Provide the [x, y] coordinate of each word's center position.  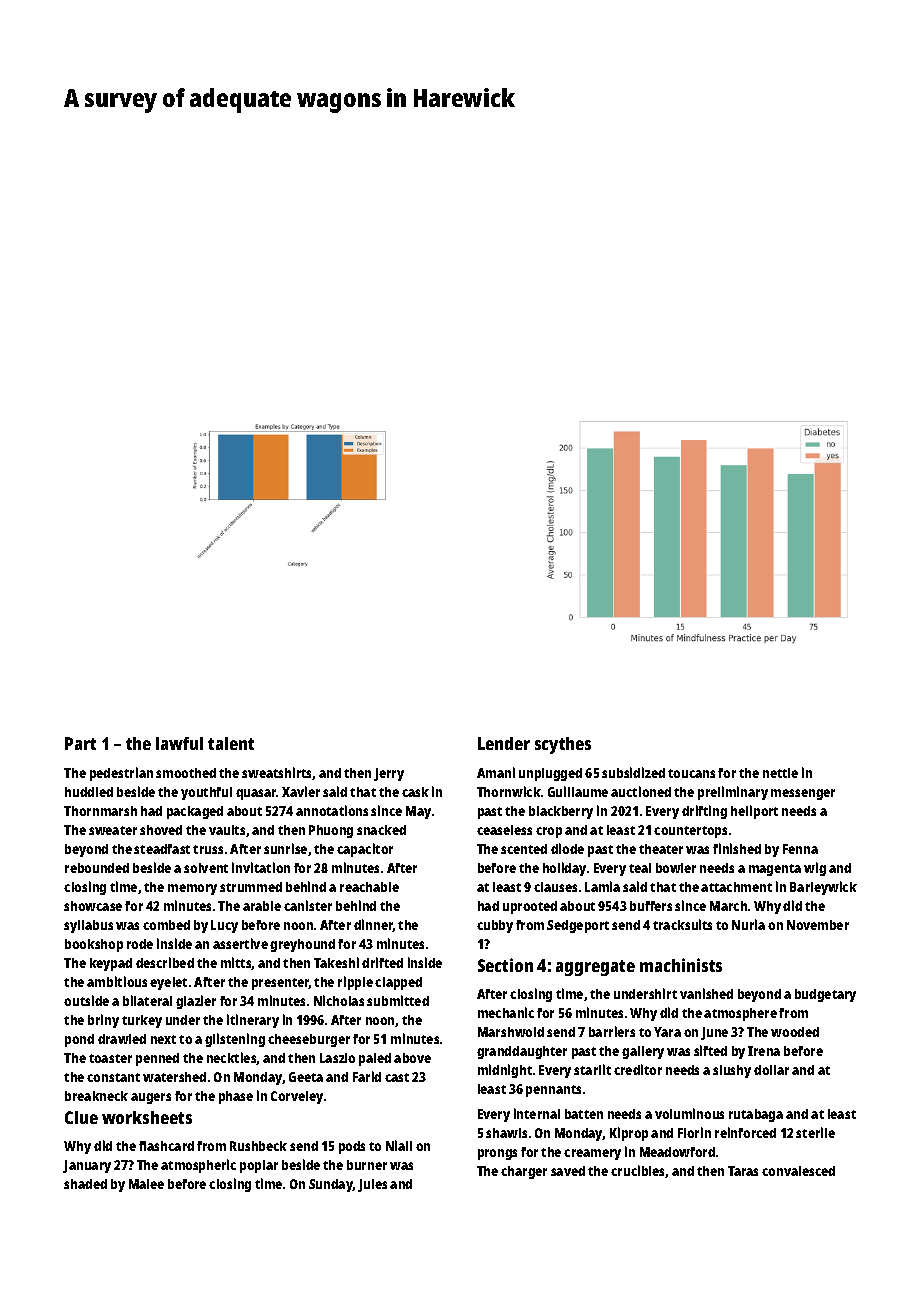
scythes [563, 745]
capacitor [365, 850]
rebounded [97, 868]
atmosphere [740, 1014]
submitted [398, 1000]
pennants [553, 1091]
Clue [81, 1117]
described [165, 962]
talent [231, 743]
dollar [771, 1070]
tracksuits [682, 924]
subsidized [633, 772]
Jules [372, 1185]
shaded [85, 1184]
